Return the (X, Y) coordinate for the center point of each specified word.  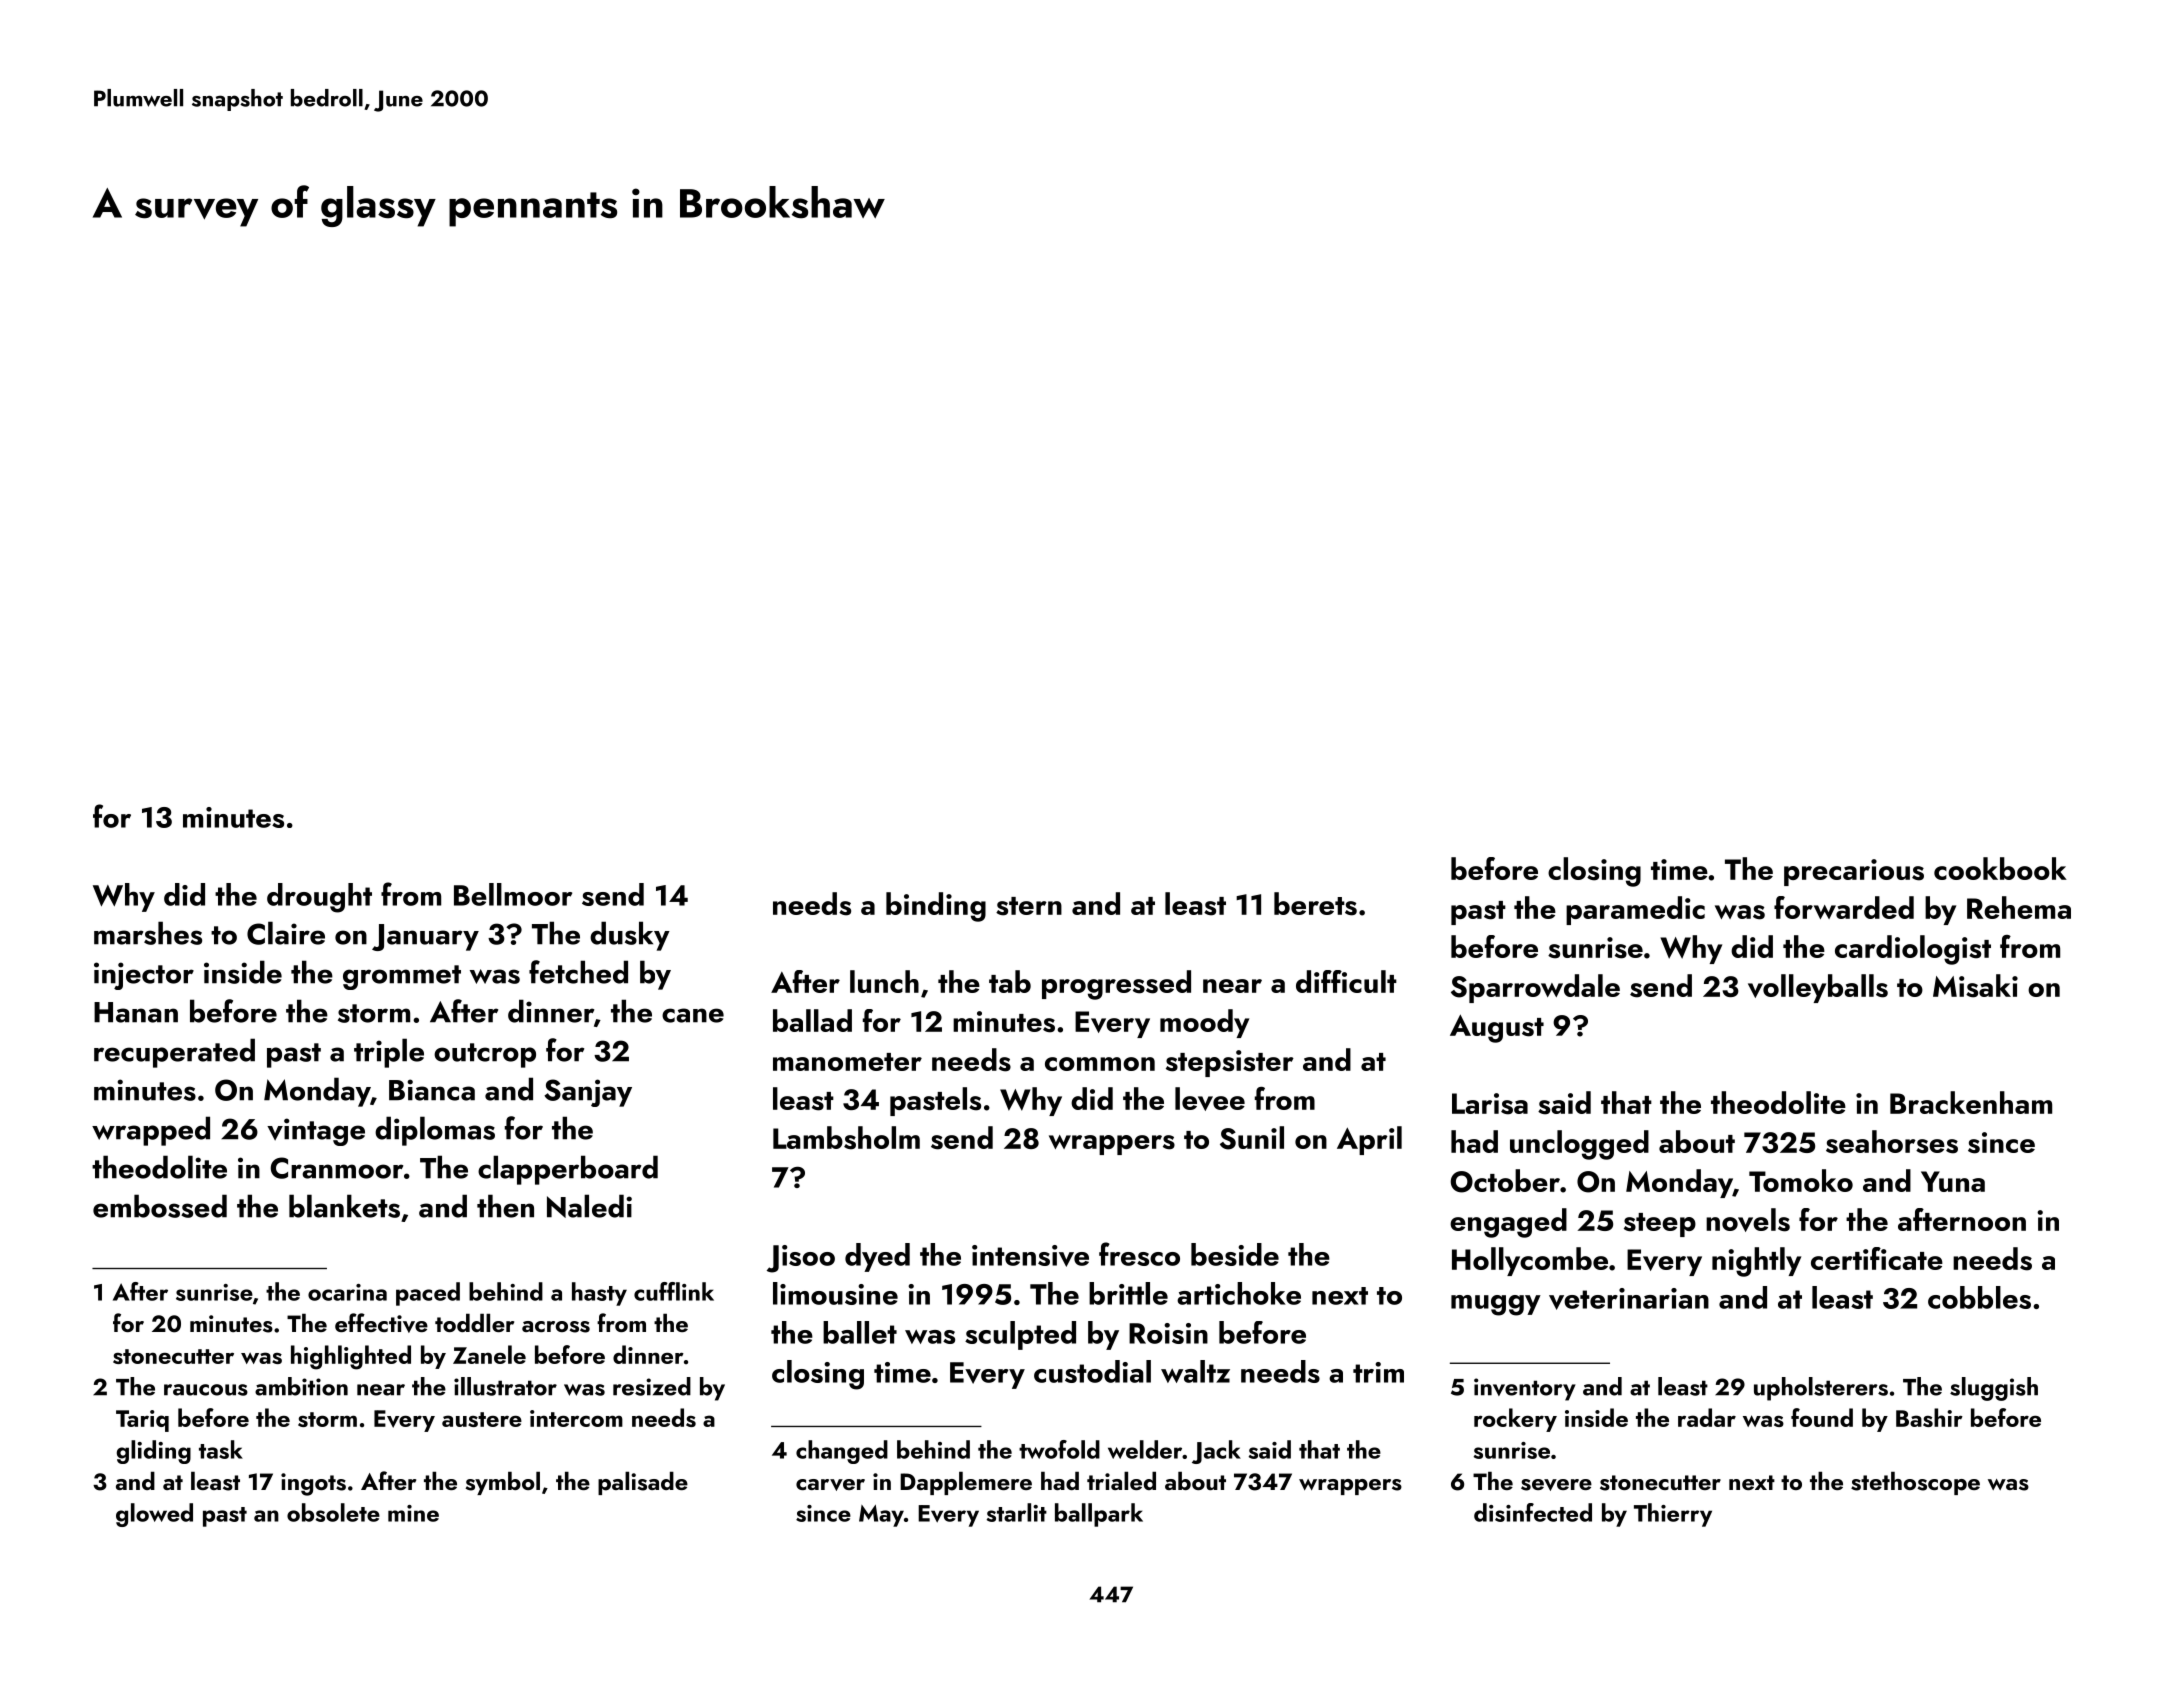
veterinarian (1629, 1299)
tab (1010, 981)
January (425, 937)
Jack (1216, 1452)
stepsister (1230, 1063)
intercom (576, 1418)
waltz (1195, 1371)
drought (319, 898)
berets (1315, 904)
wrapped (151, 1131)
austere (482, 1419)
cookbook (2000, 868)
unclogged (1579, 1145)
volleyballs (1818, 988)
